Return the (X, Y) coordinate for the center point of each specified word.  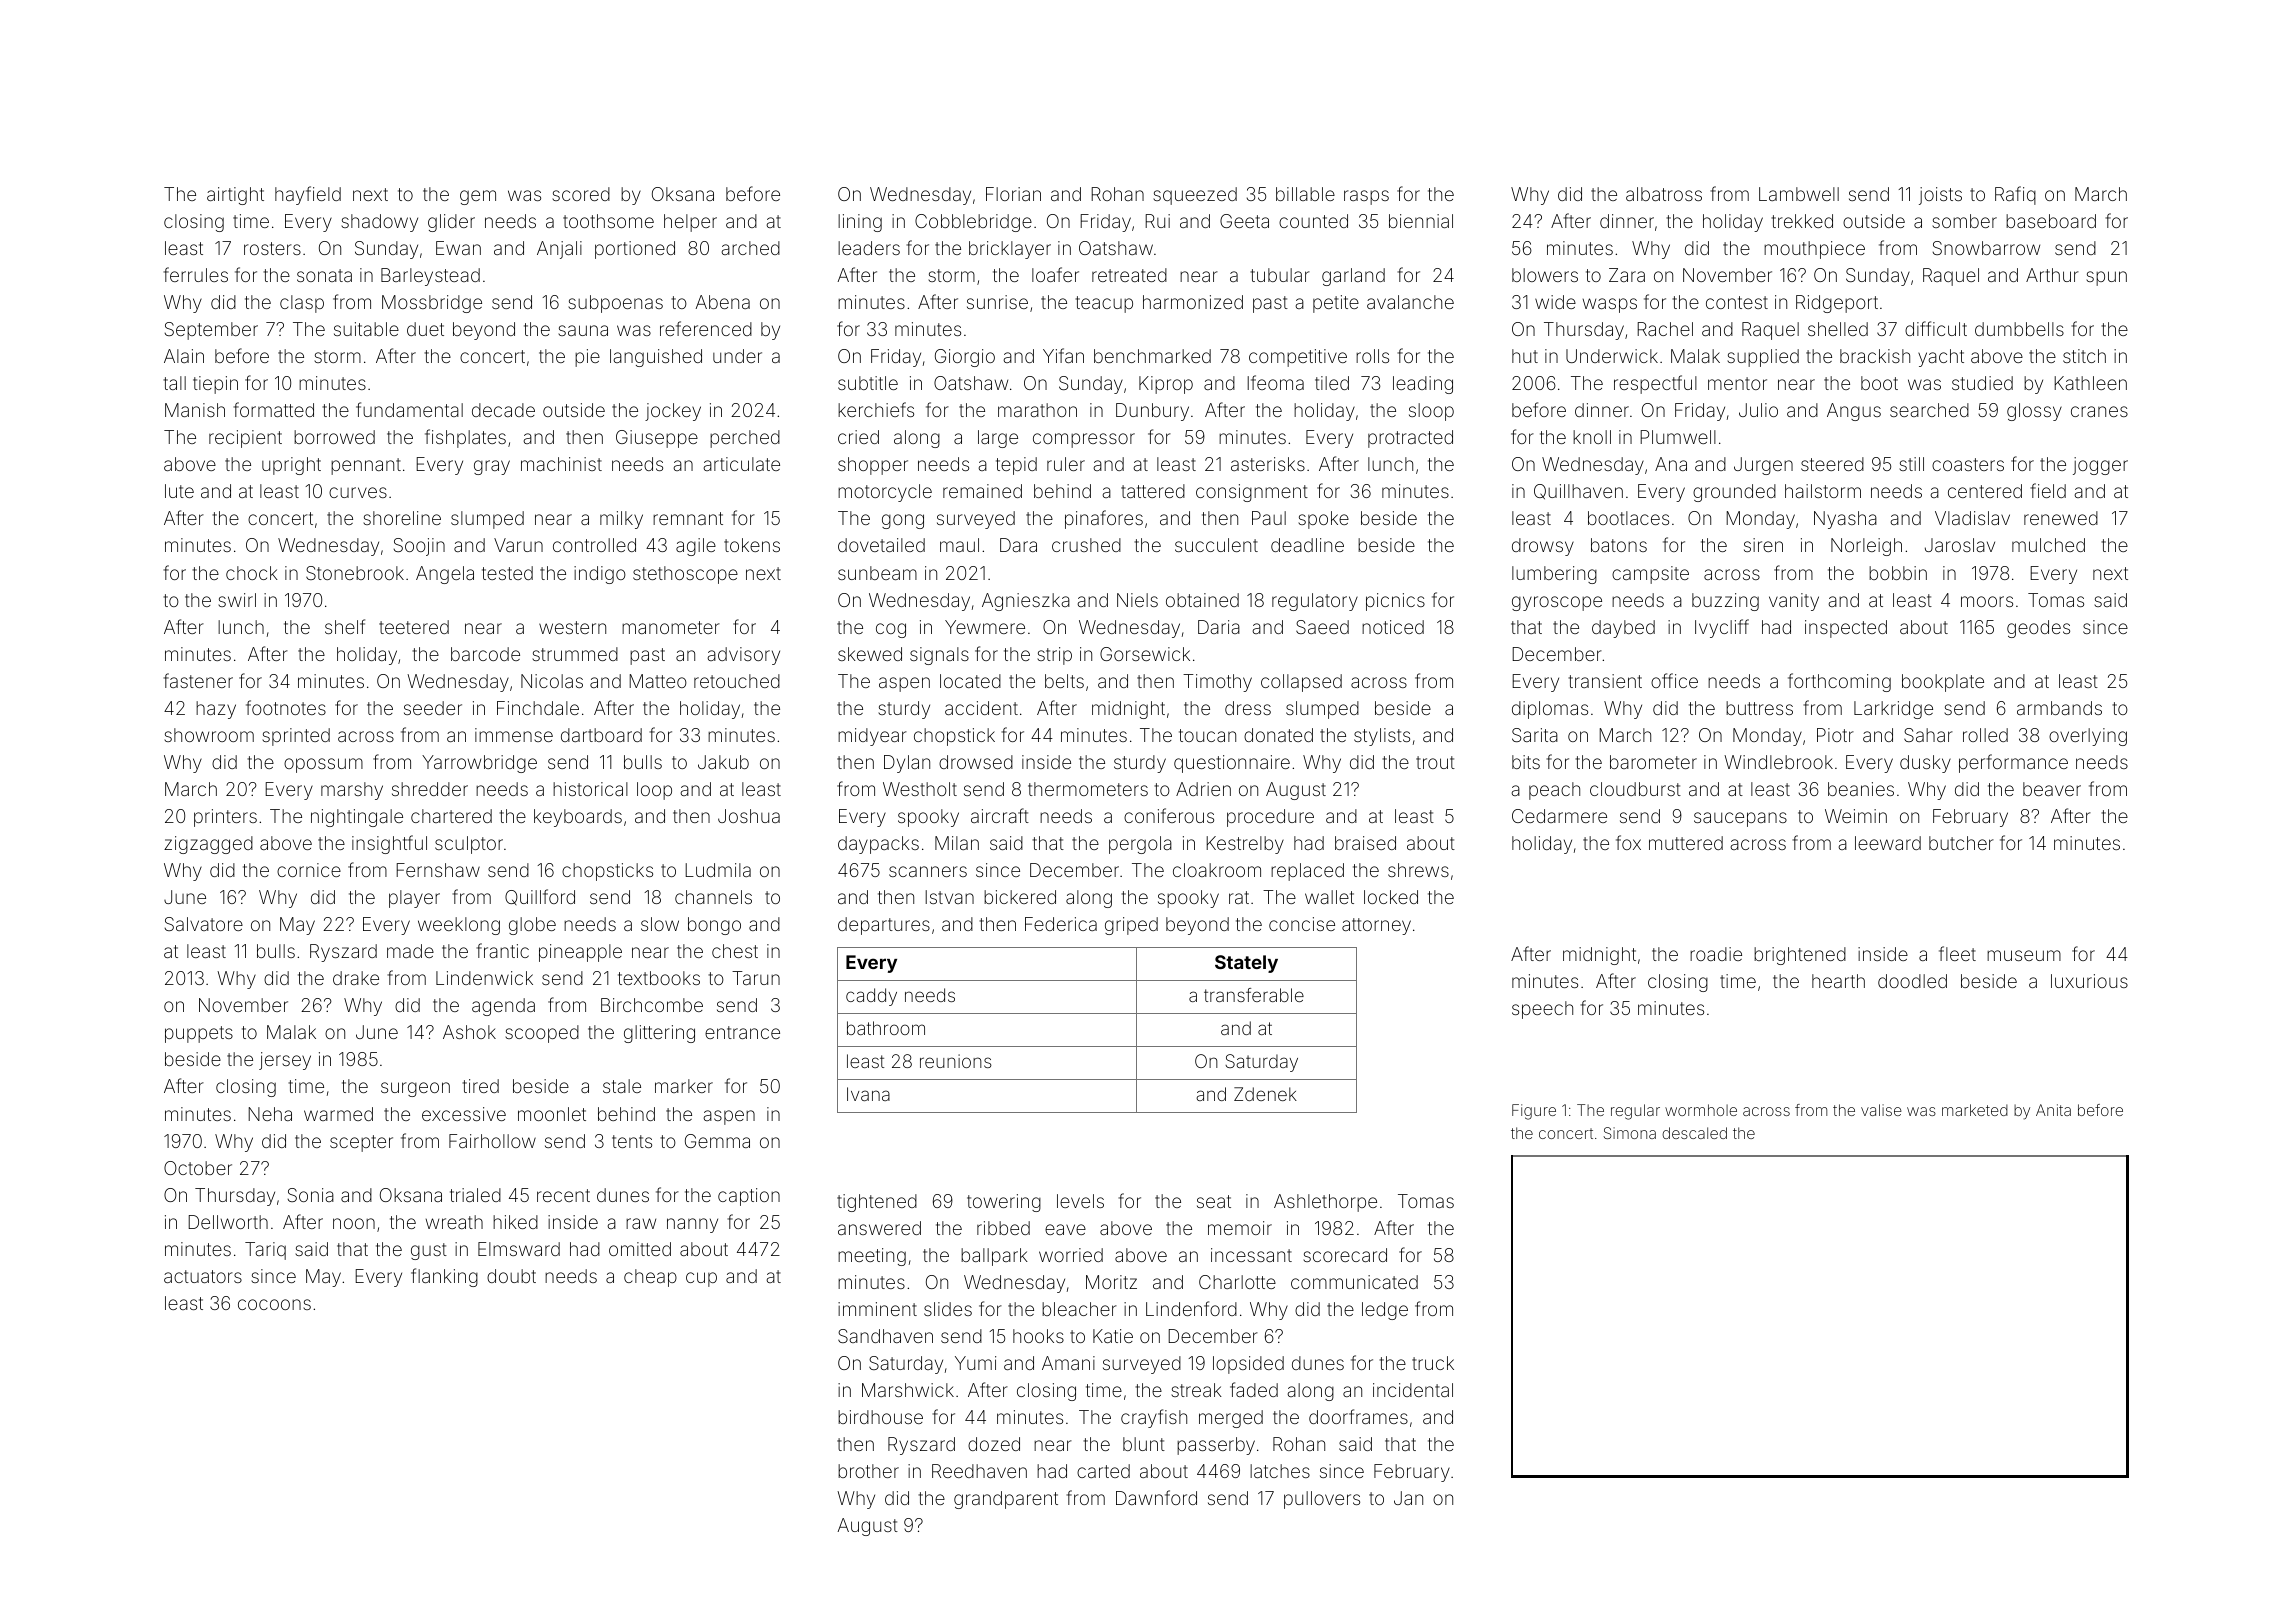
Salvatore (204, 924)
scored (581, 194)
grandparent (1006, 1500)
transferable (1254, 995)
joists (1940, 196)
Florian (1013, 194)
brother (868, 1471)
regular (1635, 1112)
